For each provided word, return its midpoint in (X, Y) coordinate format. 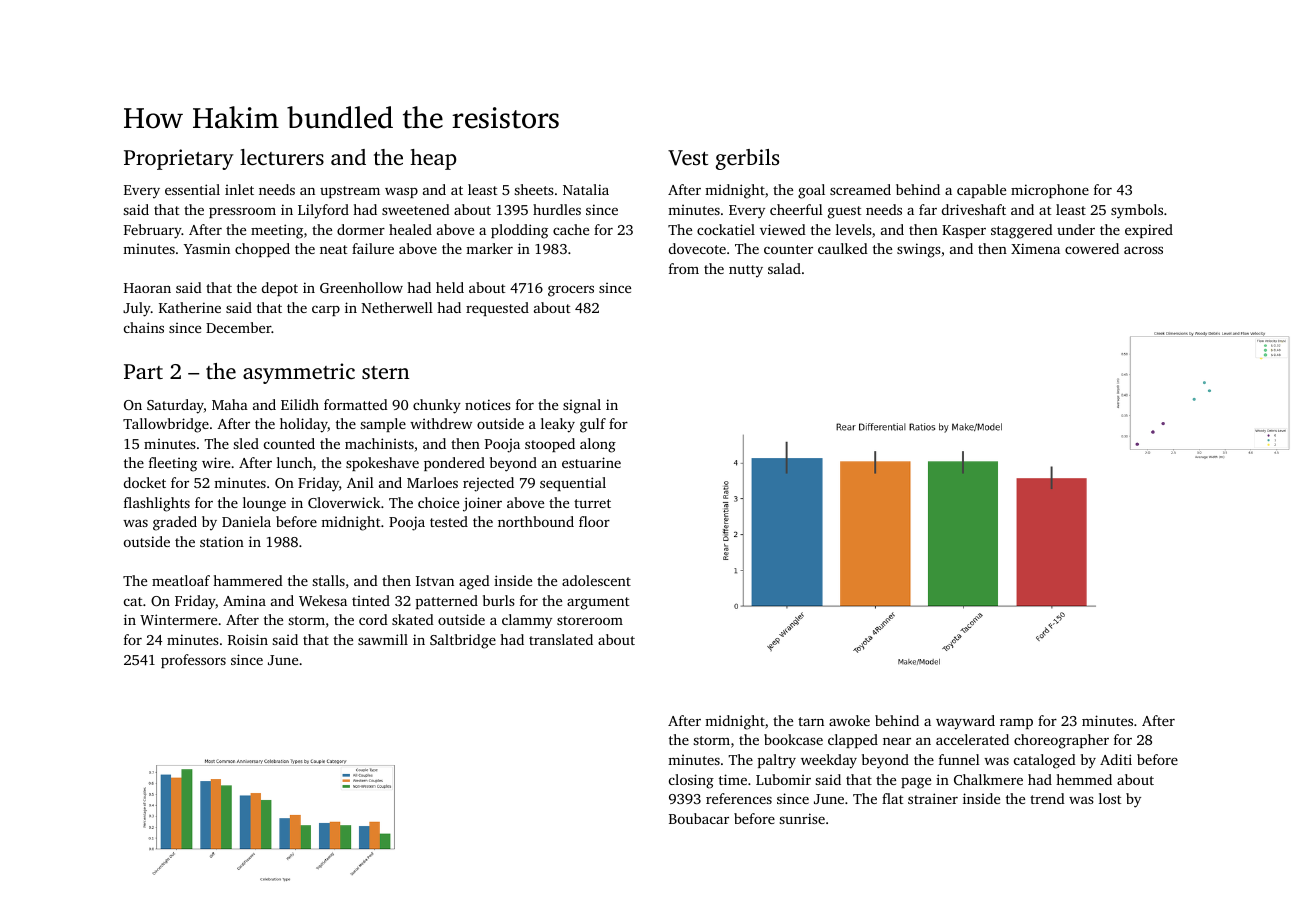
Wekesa (323, 600)
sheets (534, 189)
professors (193, 661)
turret (592, 503)
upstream (350, 192)
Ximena (1035, 248)
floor (594, 521)
